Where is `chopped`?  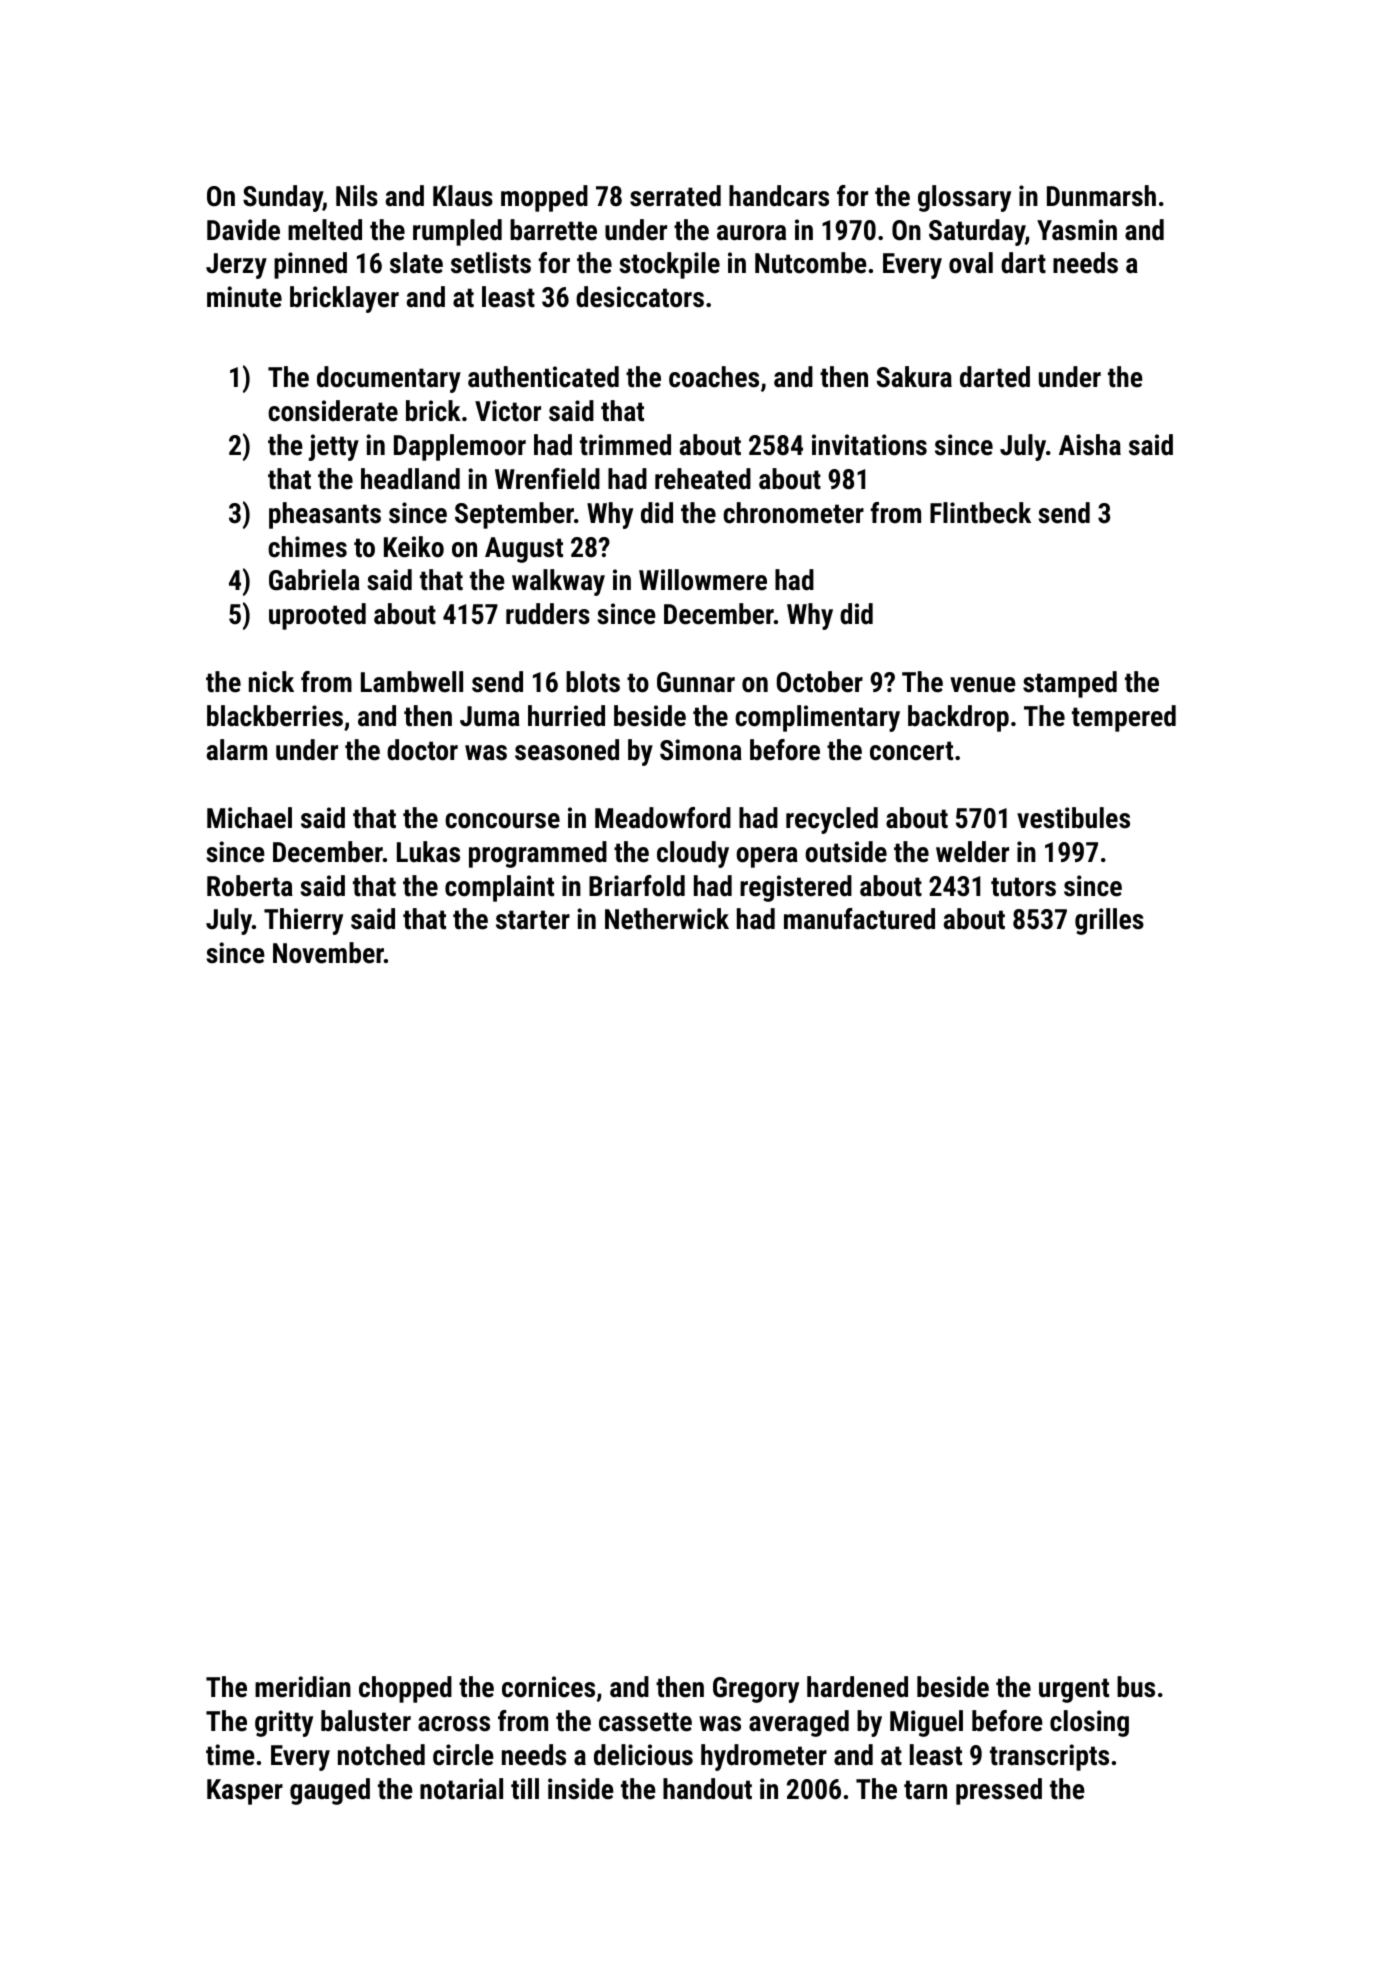
chopped is located at coordinates (405, 1689).
